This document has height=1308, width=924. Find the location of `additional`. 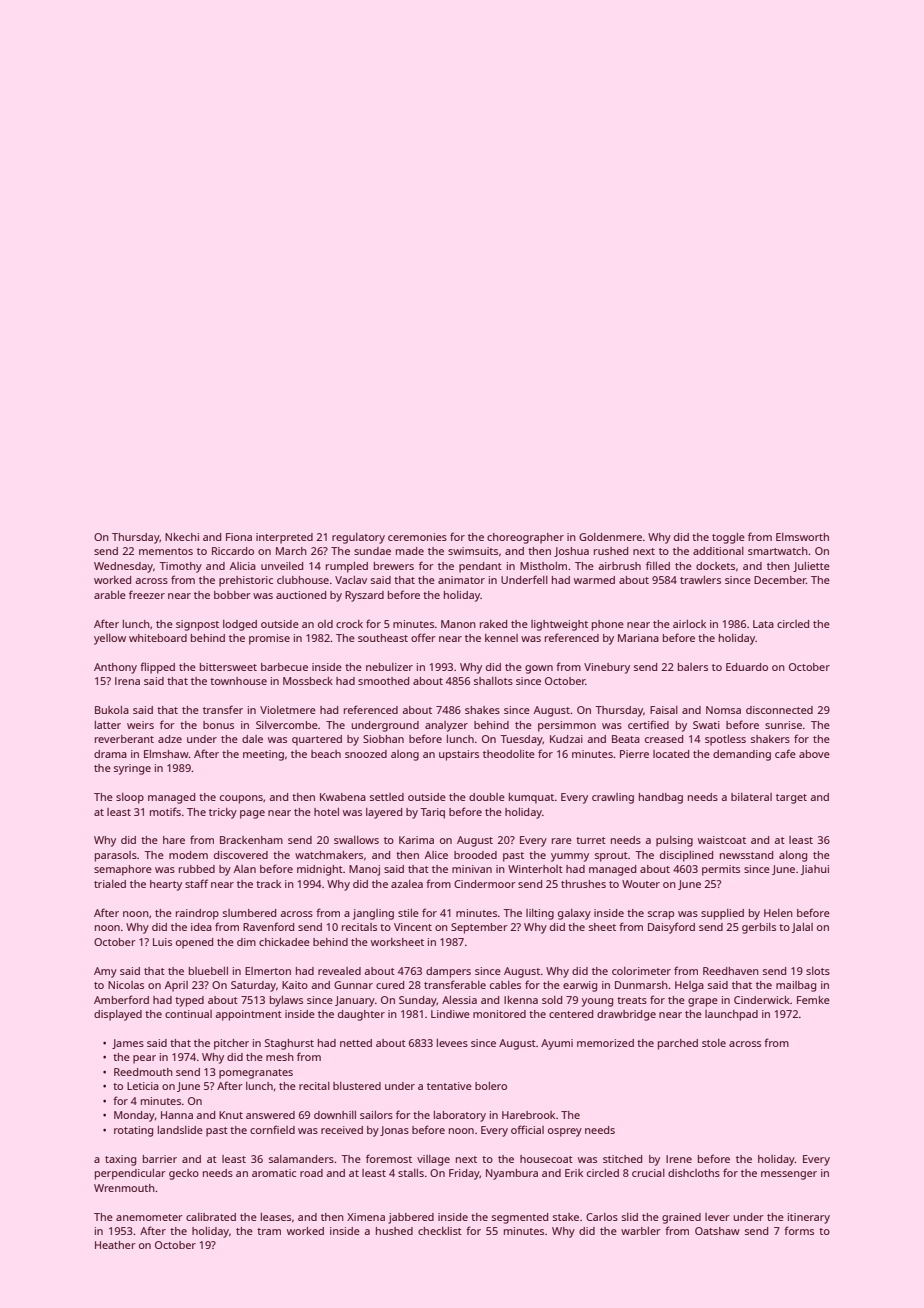

additional is located at coordinates (718, 551).
